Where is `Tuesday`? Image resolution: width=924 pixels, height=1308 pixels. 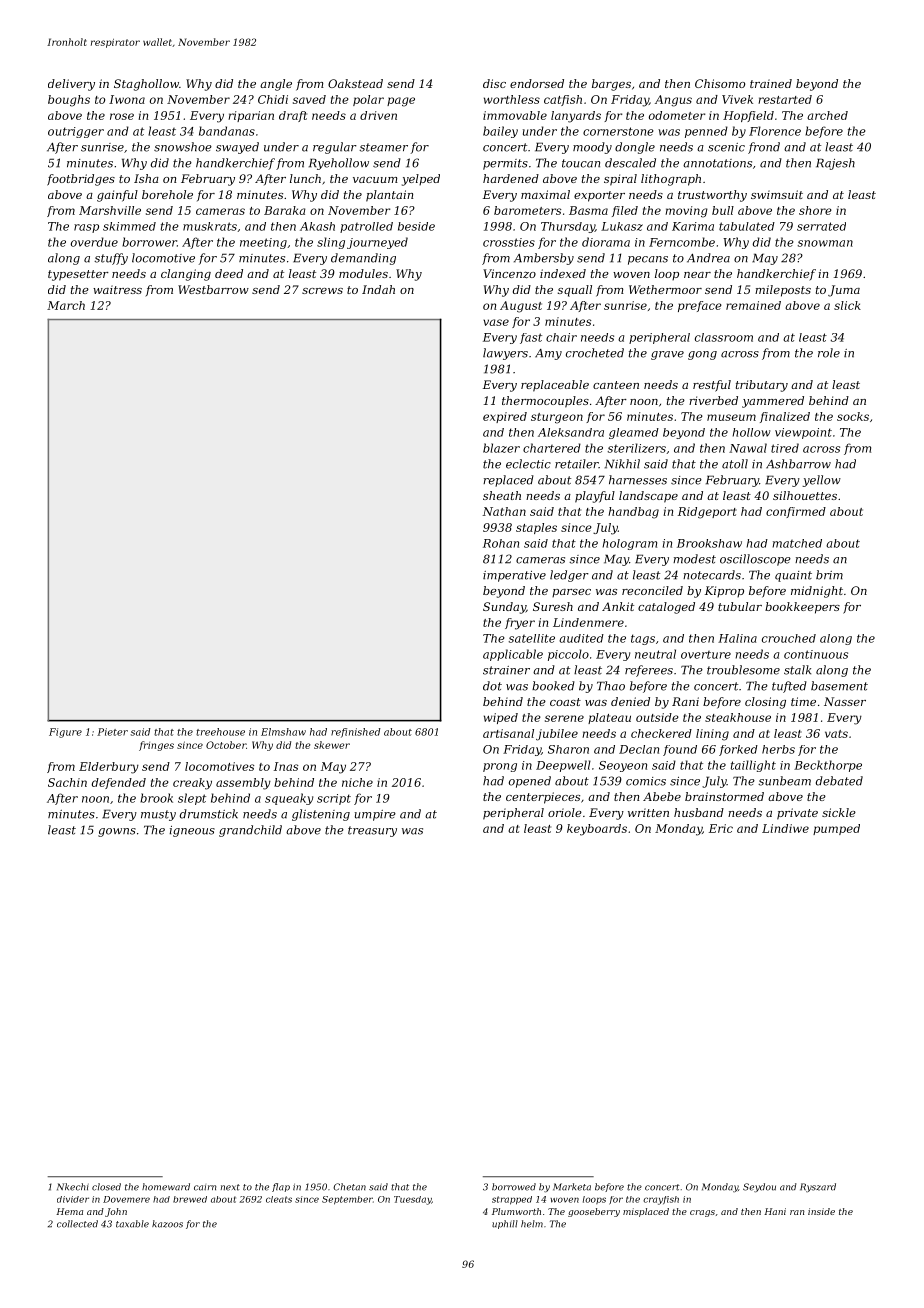 Tuesday is located at coordinates (412, 1200).
